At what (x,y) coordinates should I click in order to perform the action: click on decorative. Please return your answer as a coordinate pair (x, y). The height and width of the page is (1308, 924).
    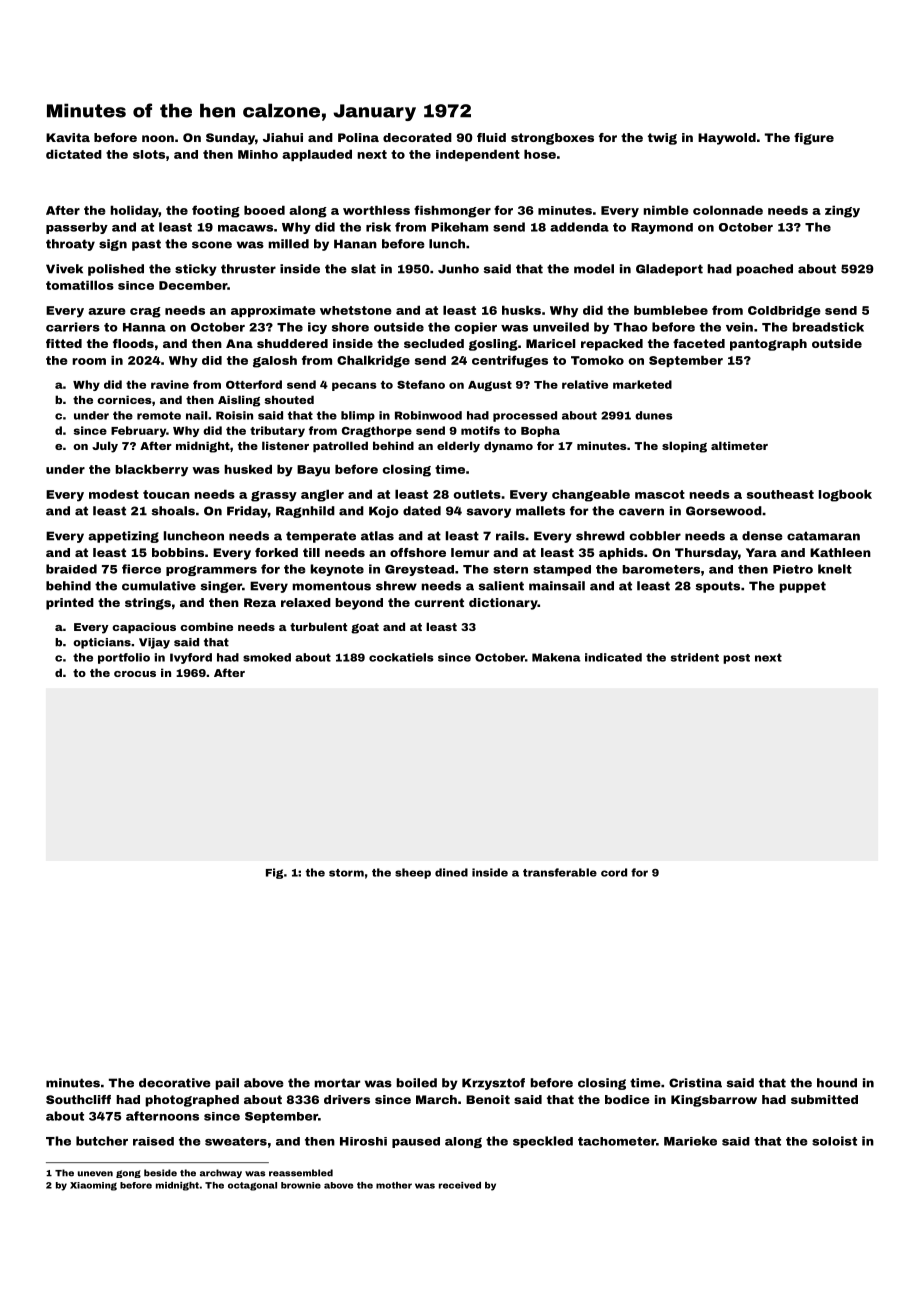
    Looking at the image, I should click on (175, 1083).
